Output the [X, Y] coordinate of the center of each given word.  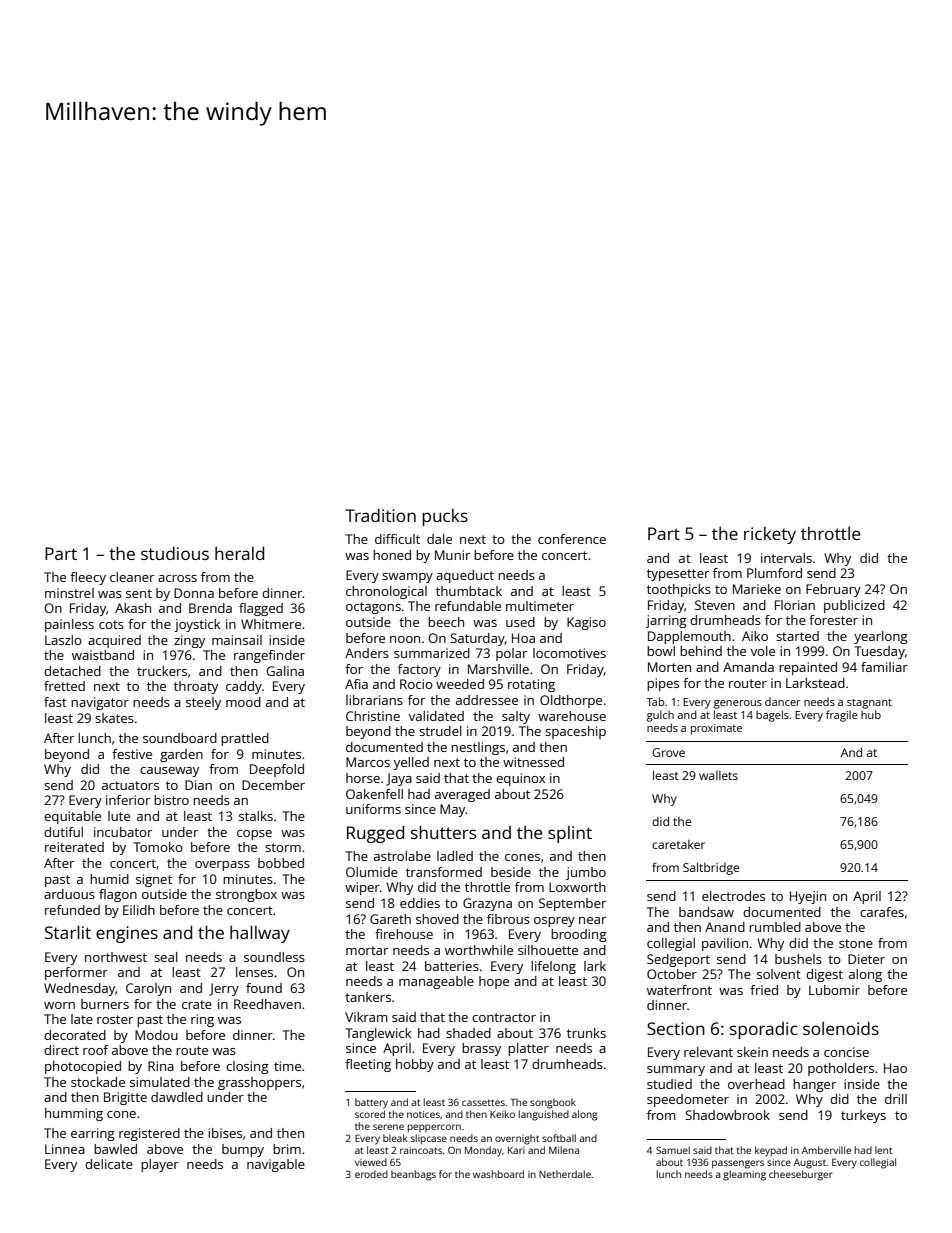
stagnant [869, 704]
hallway [260, 934]
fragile [842, 716]
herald [239, 553]
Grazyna [487, 904]
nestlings [478, 748]
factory [419, 670]
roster [115, 1019]
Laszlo [63, 640]
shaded [468, 1033]
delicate [109, 1164]
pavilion [725, 944]
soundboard [180, 738]
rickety [770, 535]
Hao [895, 1068]
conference [572, 539]
